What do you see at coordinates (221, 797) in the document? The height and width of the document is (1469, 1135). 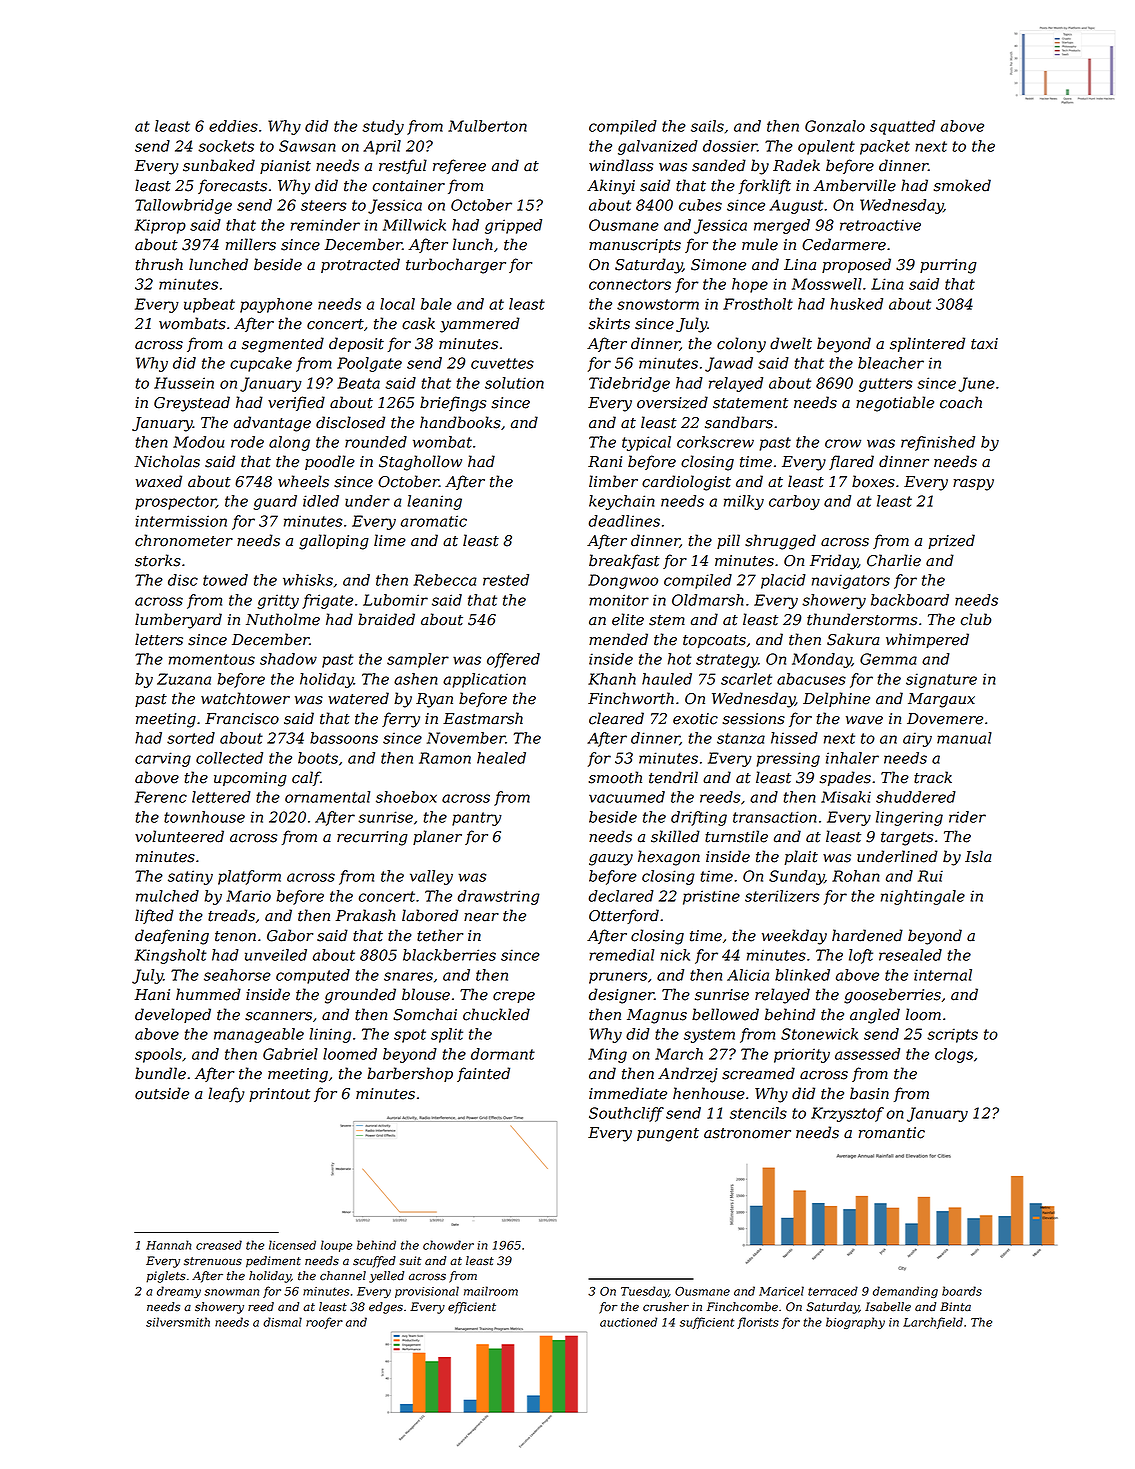 I see `lettered` at bounding box center [221, 797].
